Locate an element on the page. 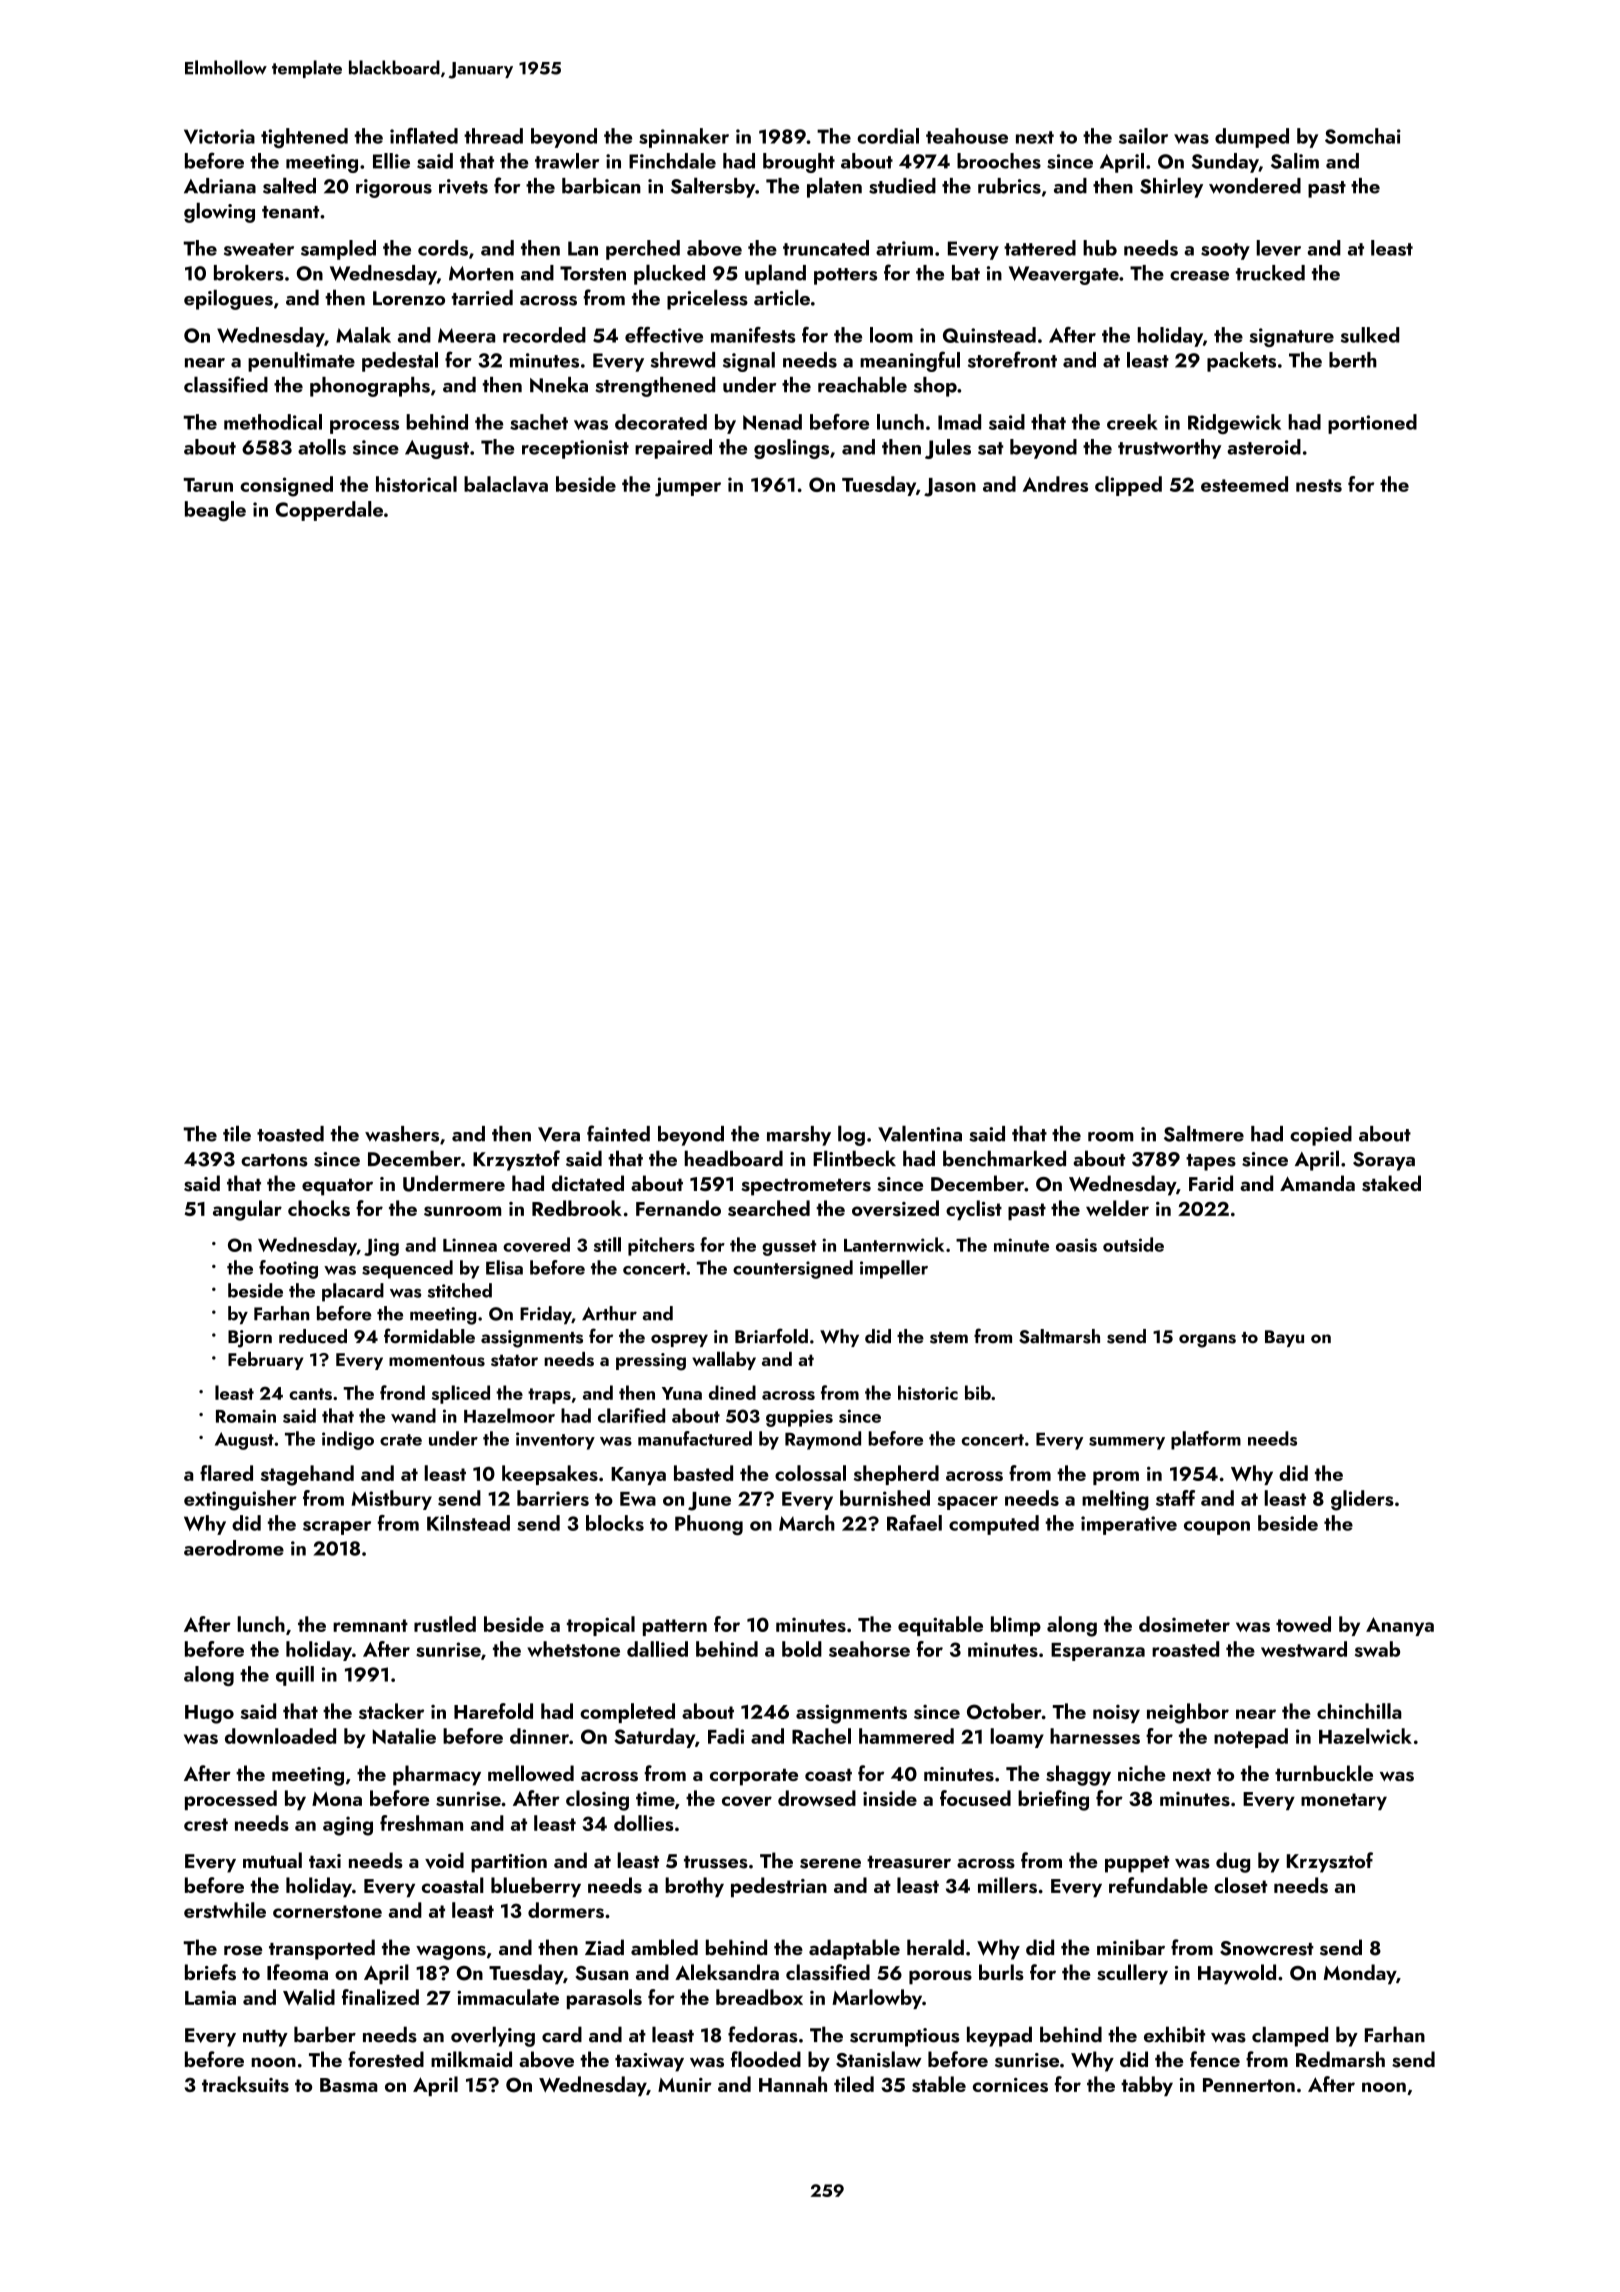 This document has height=2292, width=1620. washers is located at coordinates (402, 1134).
